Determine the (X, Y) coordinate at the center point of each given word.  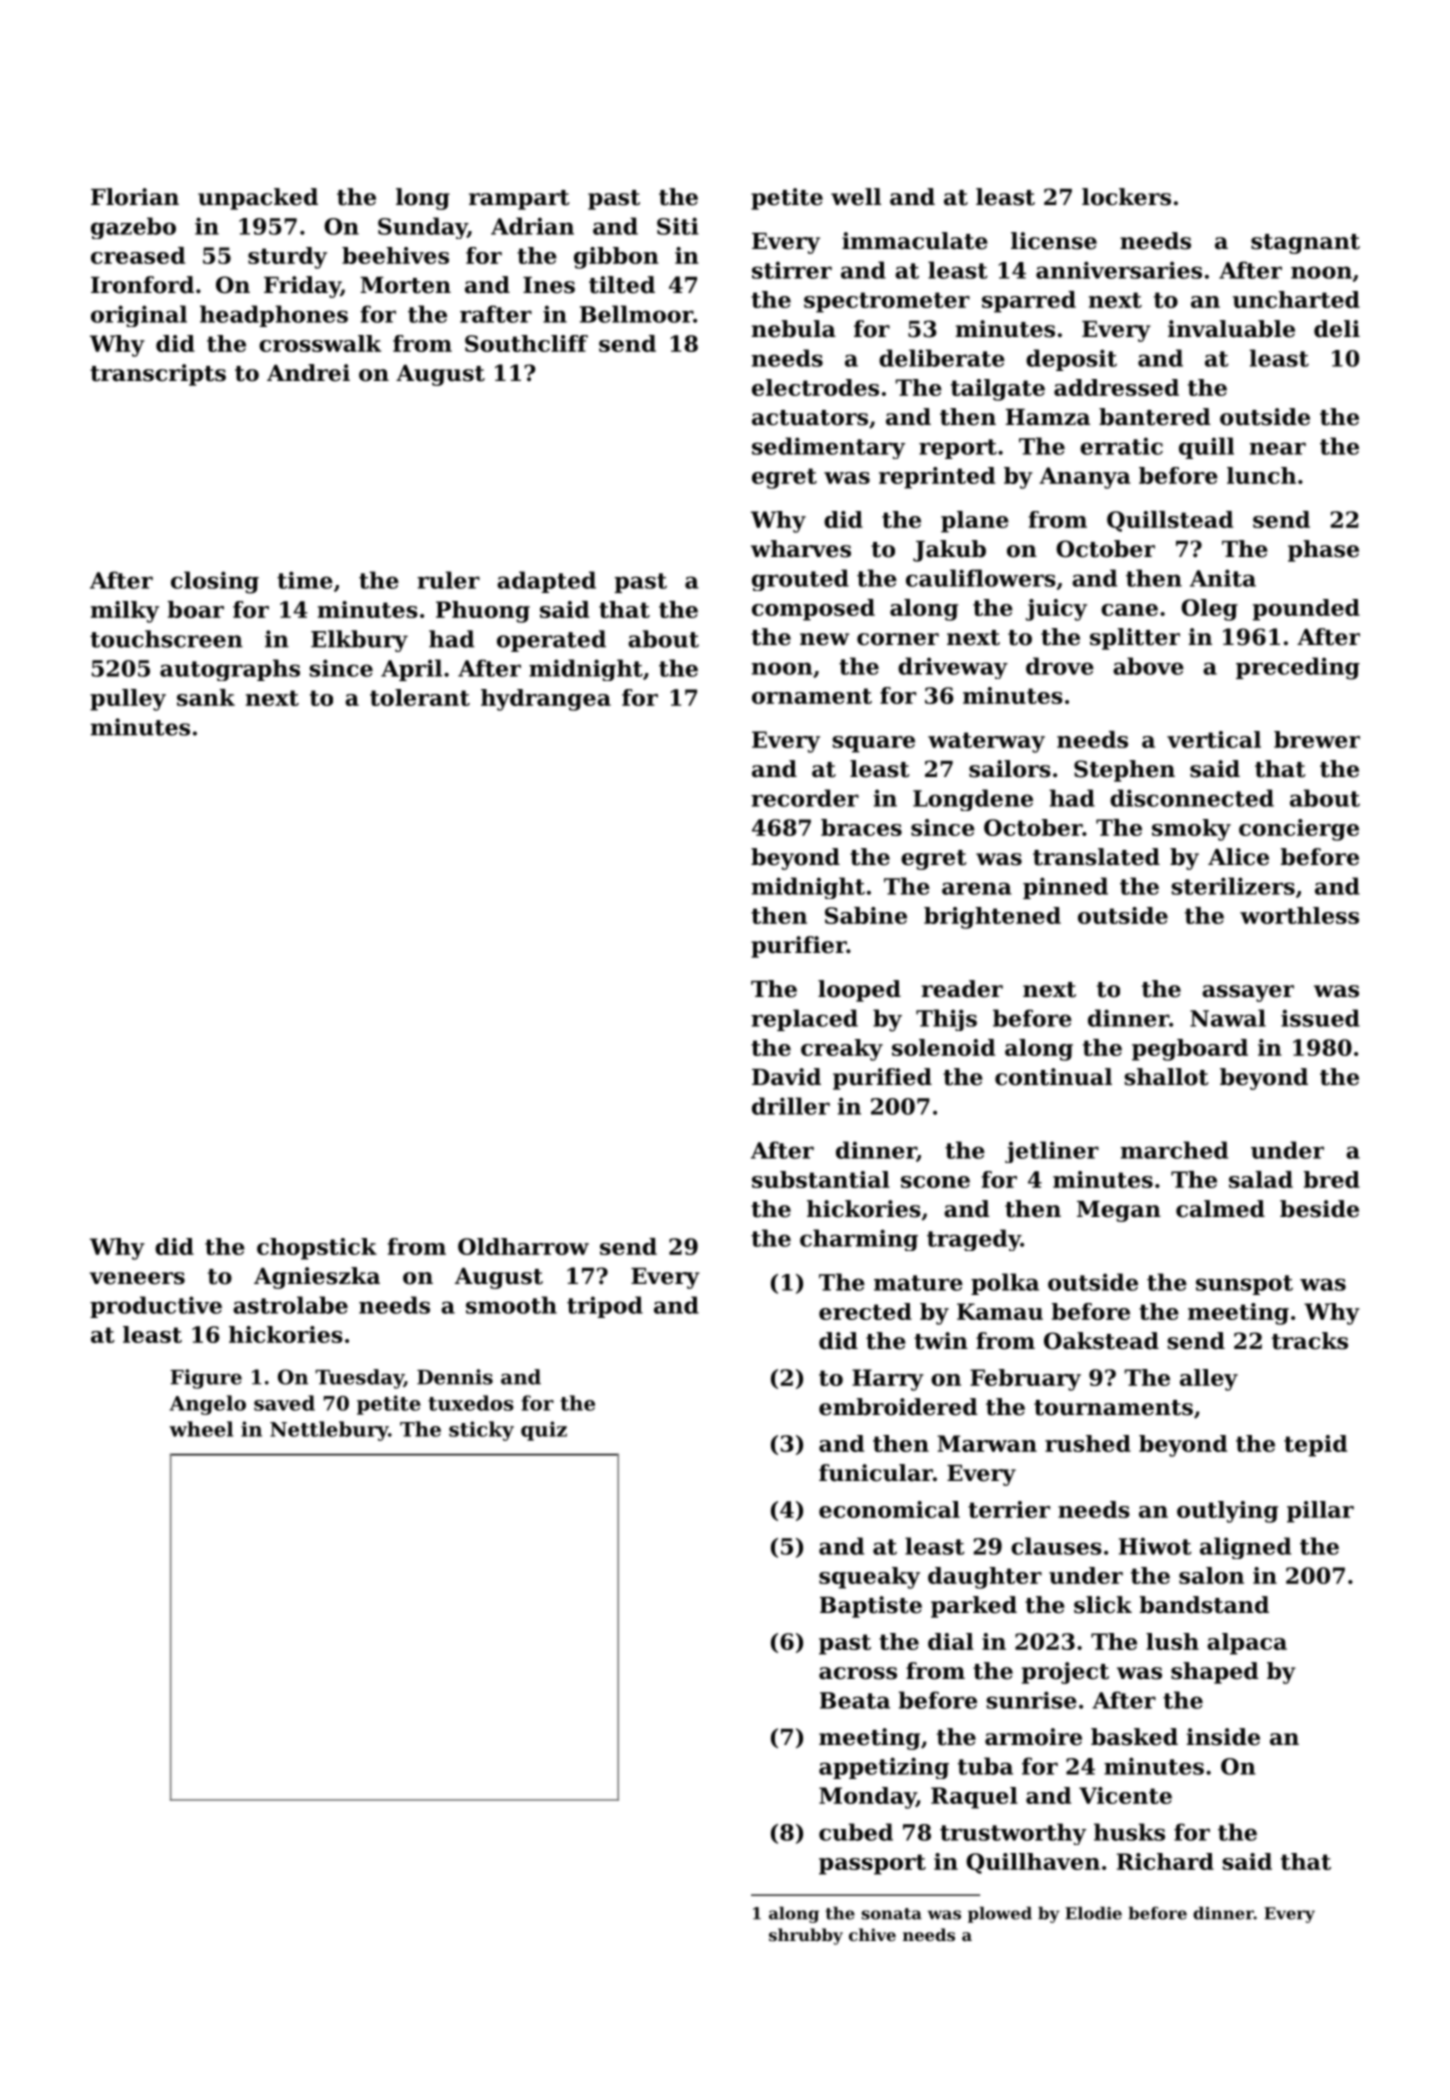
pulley (128, 700)
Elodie (1093, 1913)
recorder (805, 798)
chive (872, 1934)
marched (1174, 1150)
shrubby (806, 1936)
